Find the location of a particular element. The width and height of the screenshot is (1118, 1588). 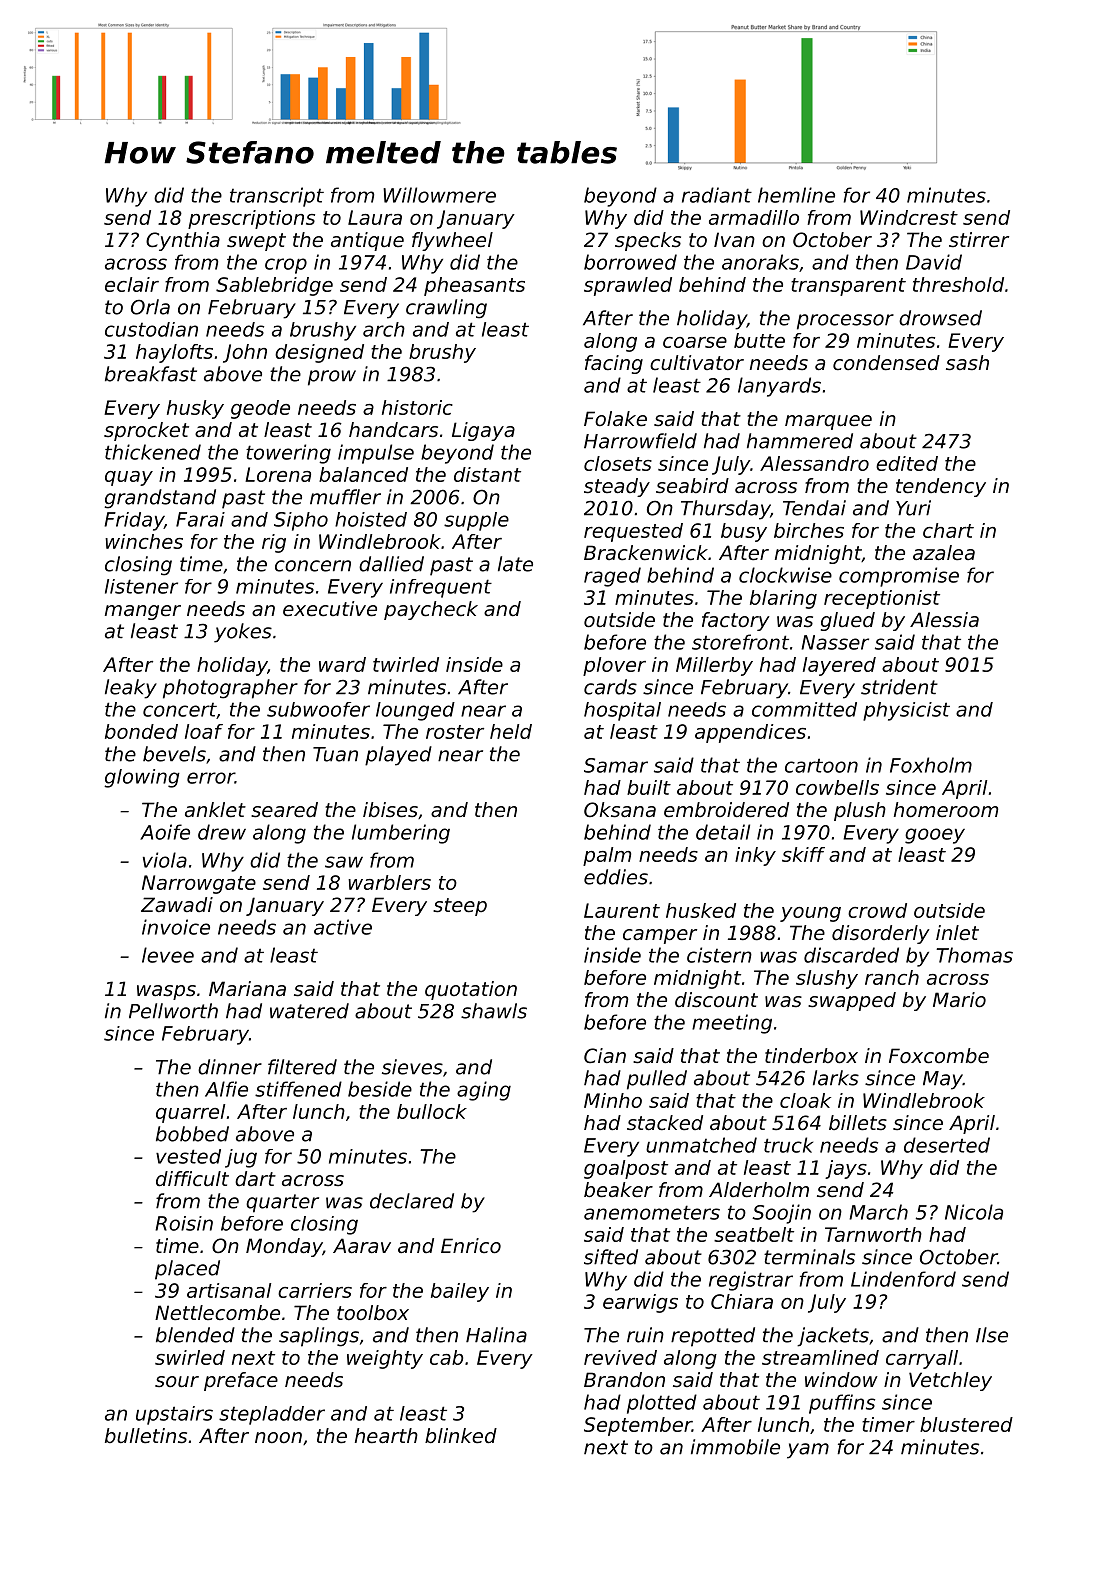

impulse is located at coordinates (376, 454).
